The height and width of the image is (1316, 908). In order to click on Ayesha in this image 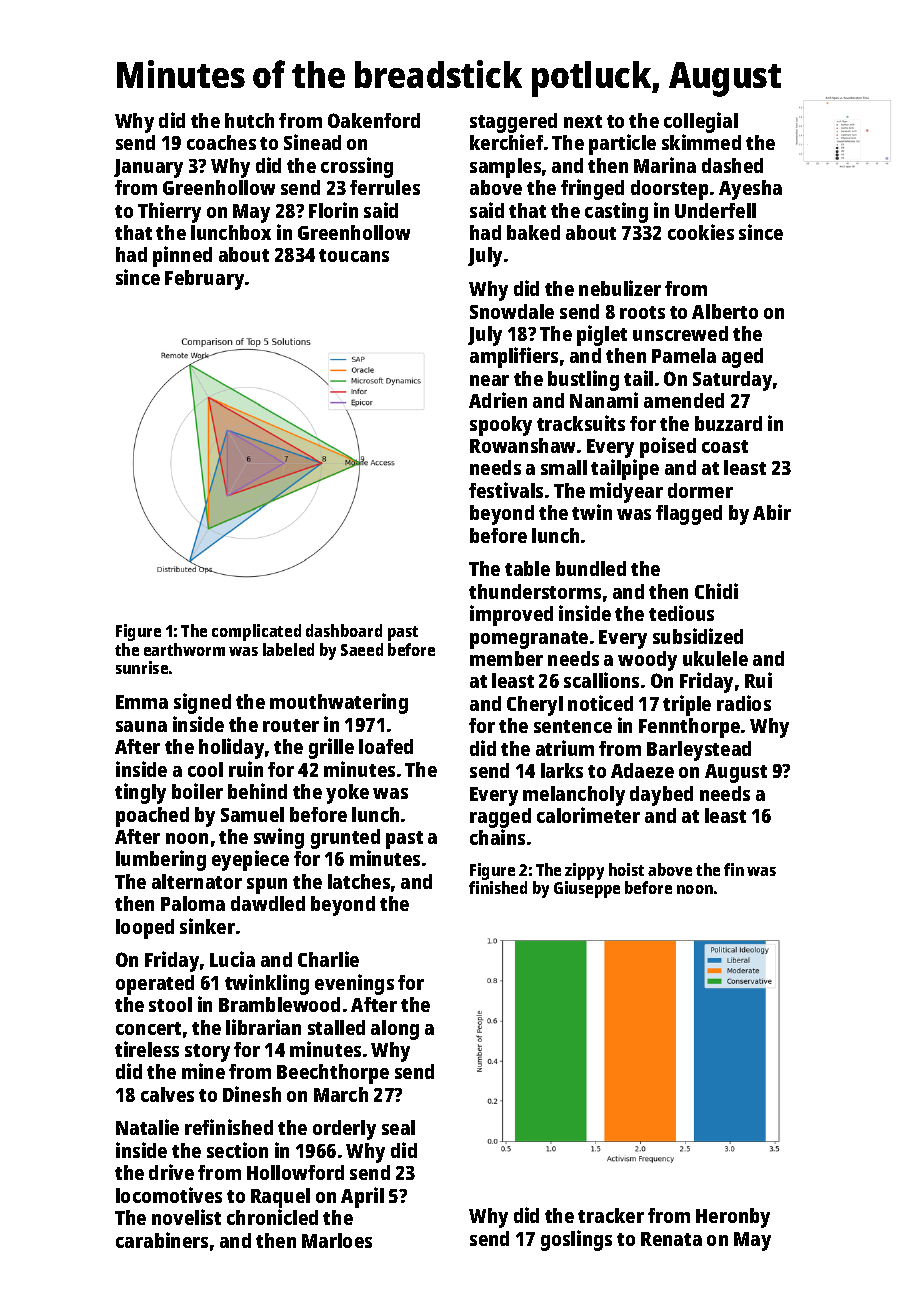, I will do `click(750, 190)`.
